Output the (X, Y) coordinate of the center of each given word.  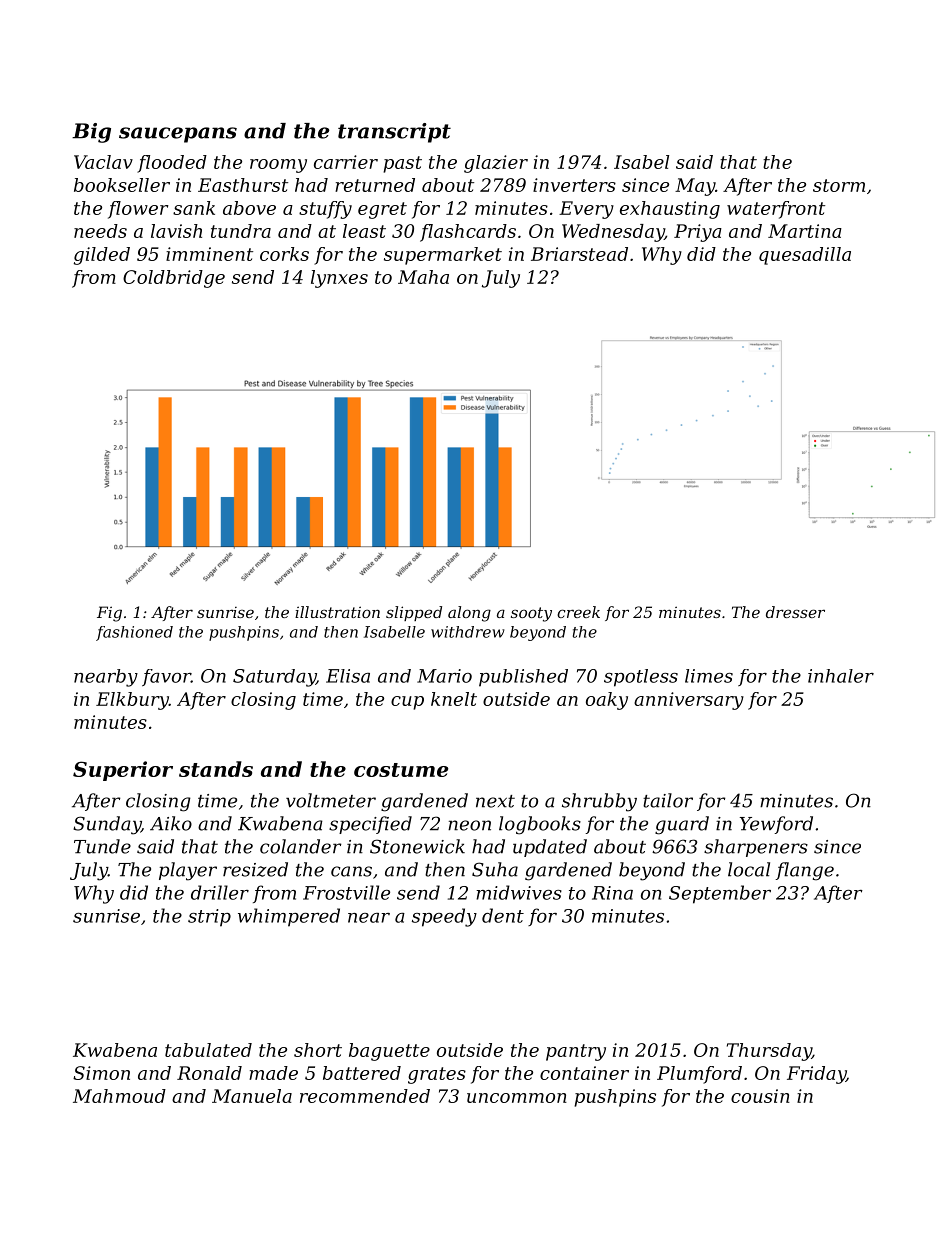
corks (284, 254)
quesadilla (805, 256)
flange (804, 871)
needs (100, 231)
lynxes (339, 279)
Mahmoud (119, 1096)
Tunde (102, 846)
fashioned (134, 633)
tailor (668, 800)
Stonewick (417, 846)
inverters (574, 185)
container (584, 1073)
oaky (607, 701)
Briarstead (579, 254)
